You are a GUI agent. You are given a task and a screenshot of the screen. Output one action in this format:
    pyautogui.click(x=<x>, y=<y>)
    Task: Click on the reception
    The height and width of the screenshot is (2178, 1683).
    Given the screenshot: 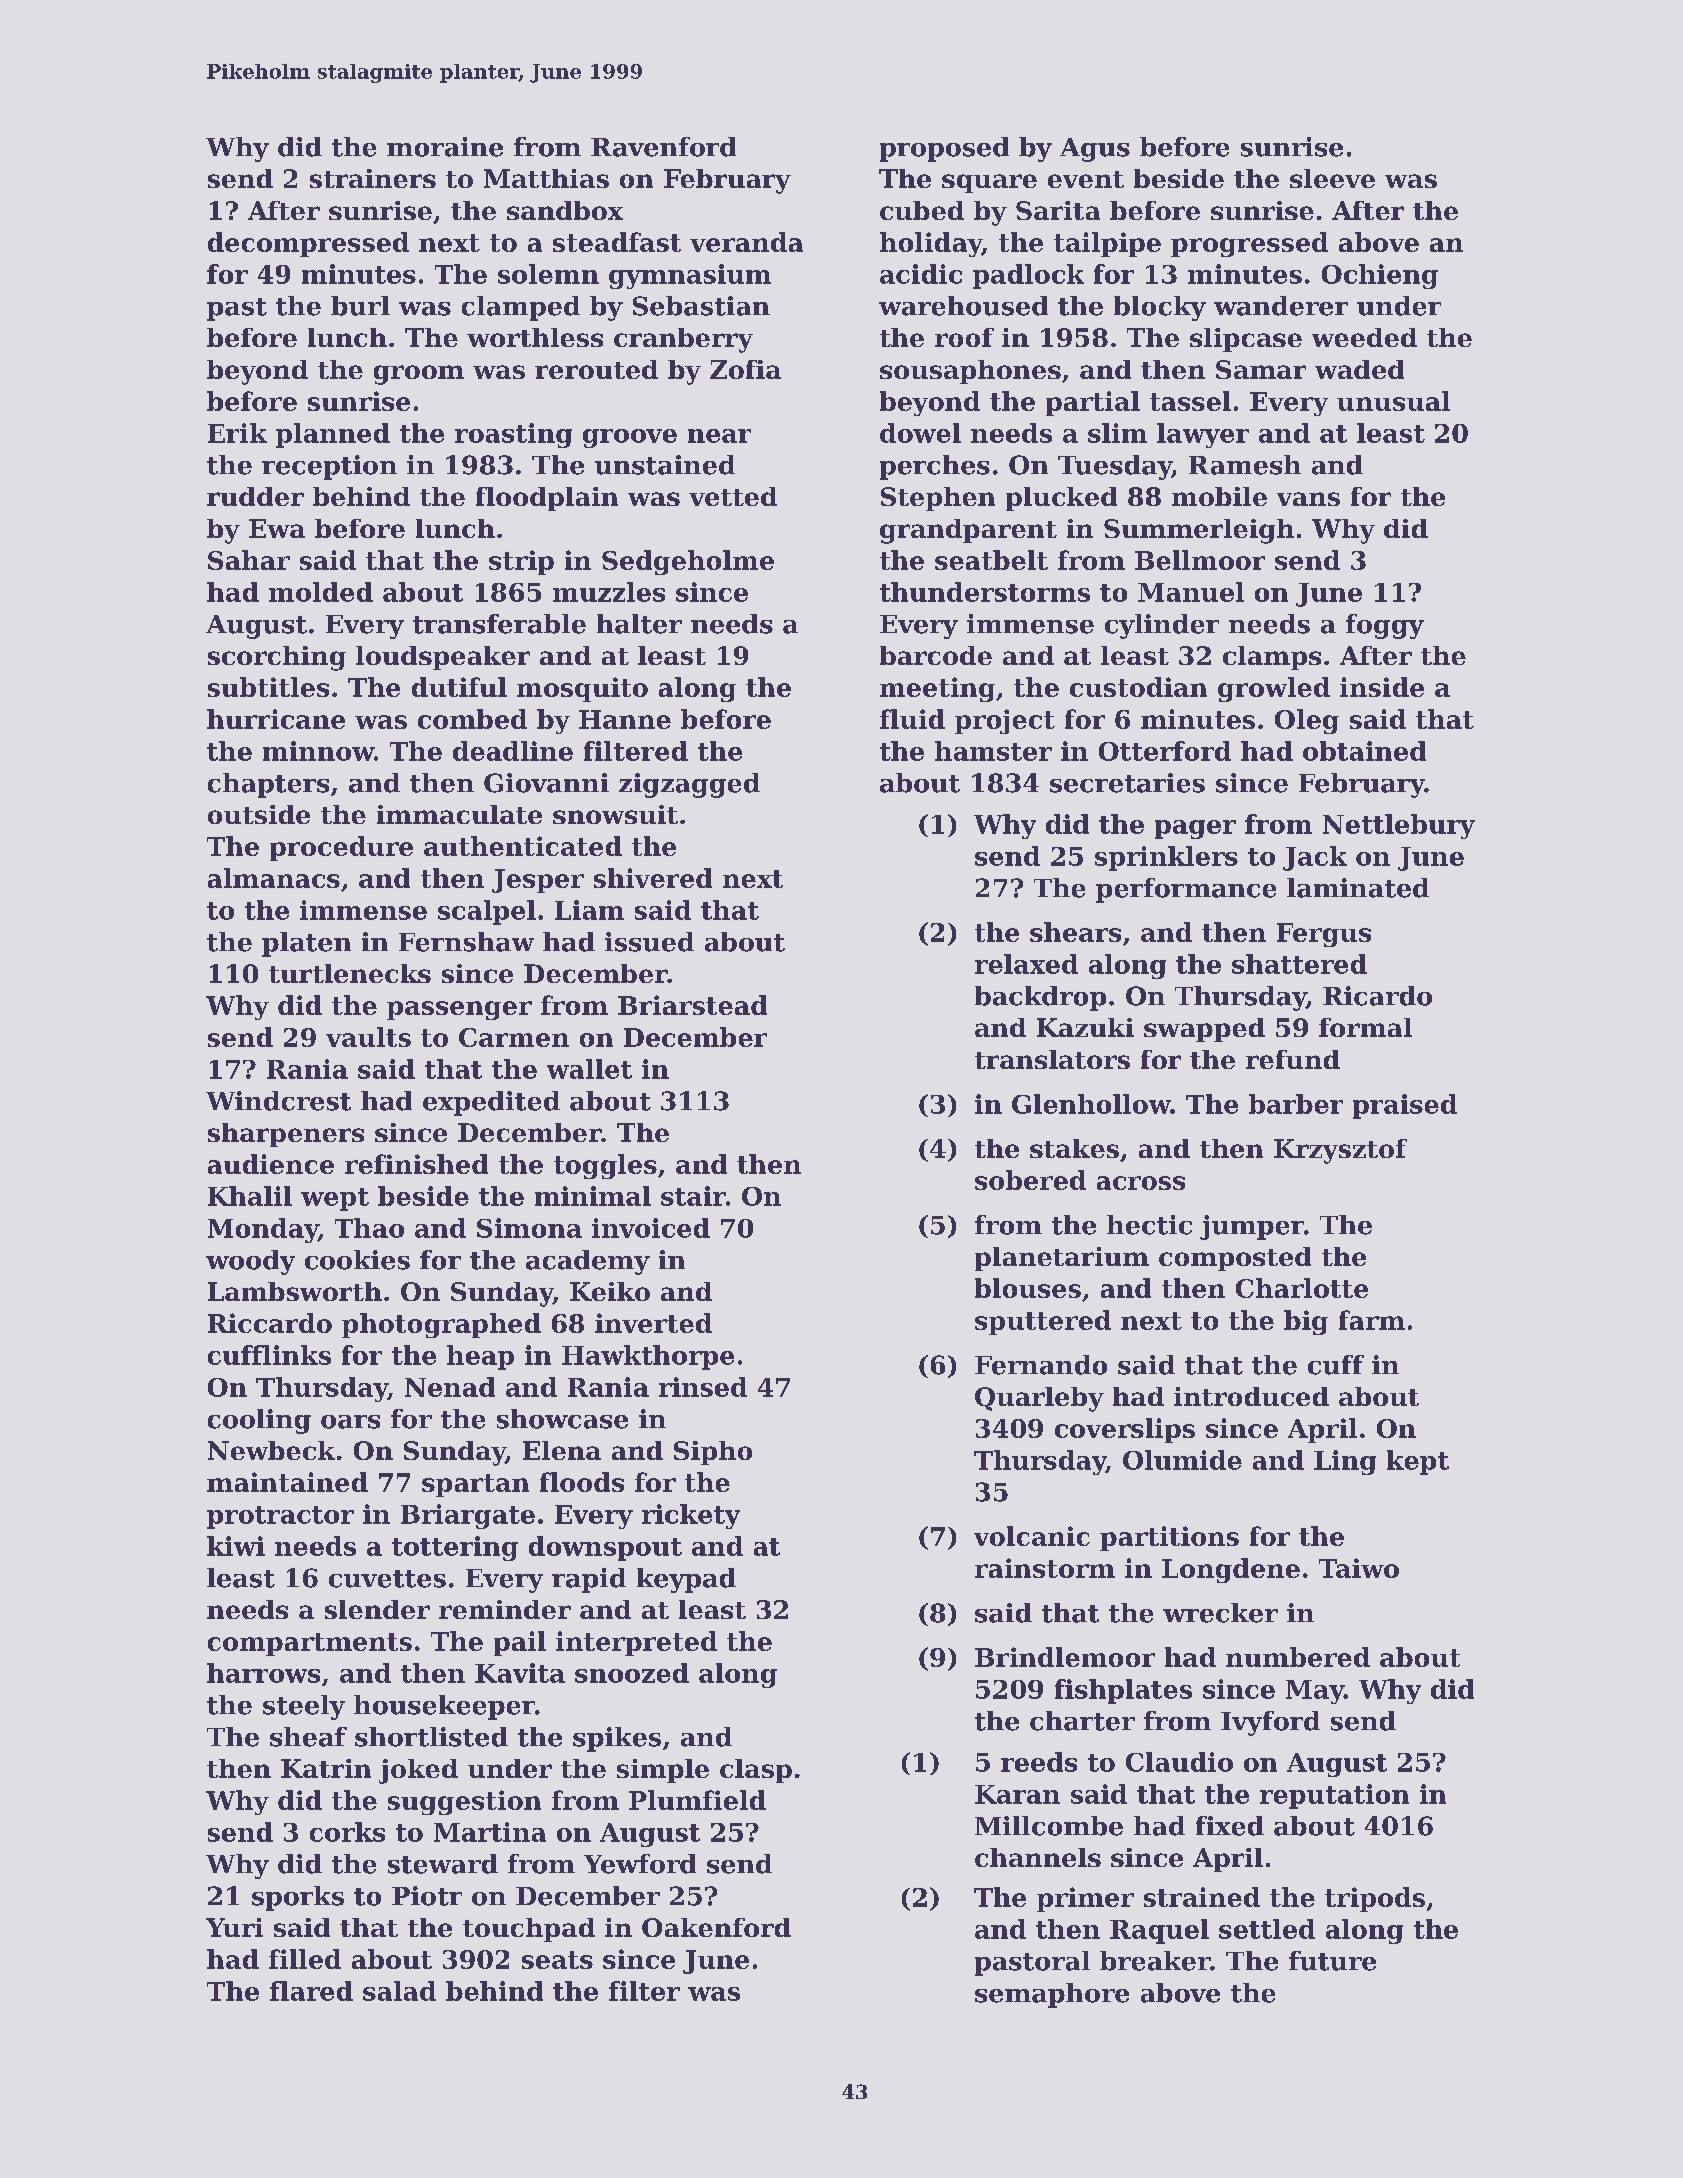 What is the action you would take?
    pyautogui.click(x=329, y=467)
